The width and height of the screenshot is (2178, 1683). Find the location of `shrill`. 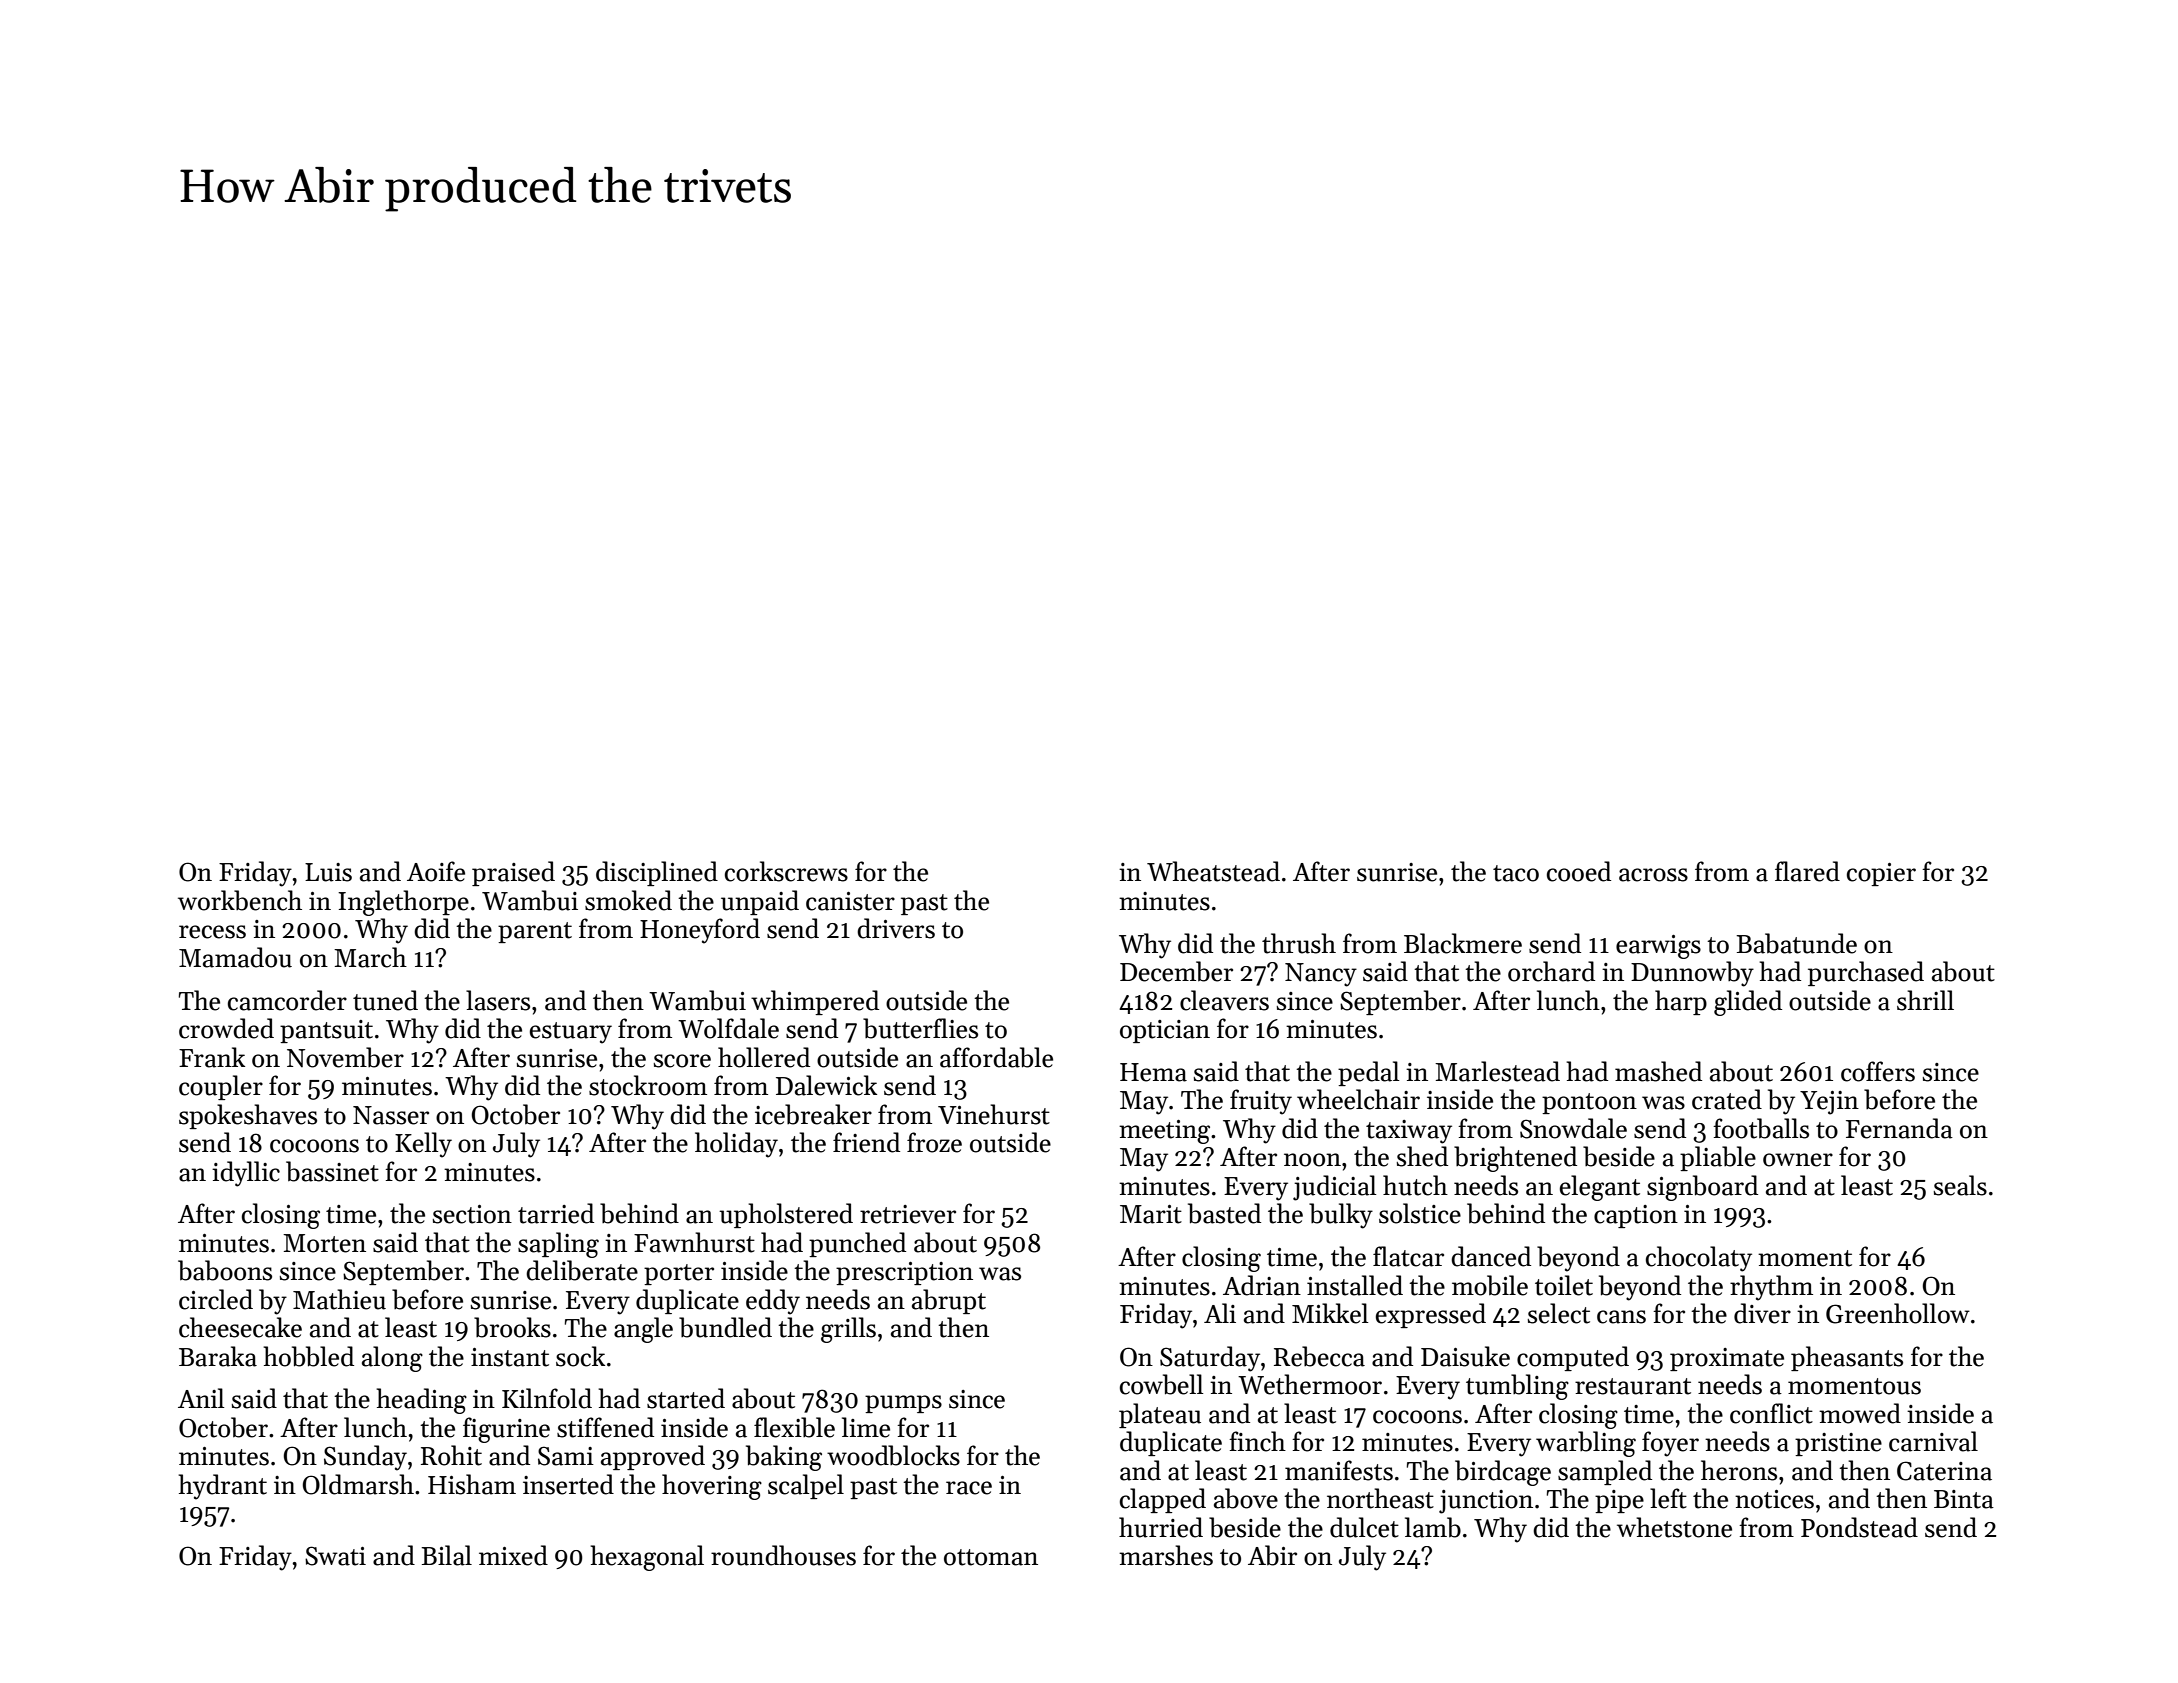

shrill is located at coordinates (1925, 1000).
